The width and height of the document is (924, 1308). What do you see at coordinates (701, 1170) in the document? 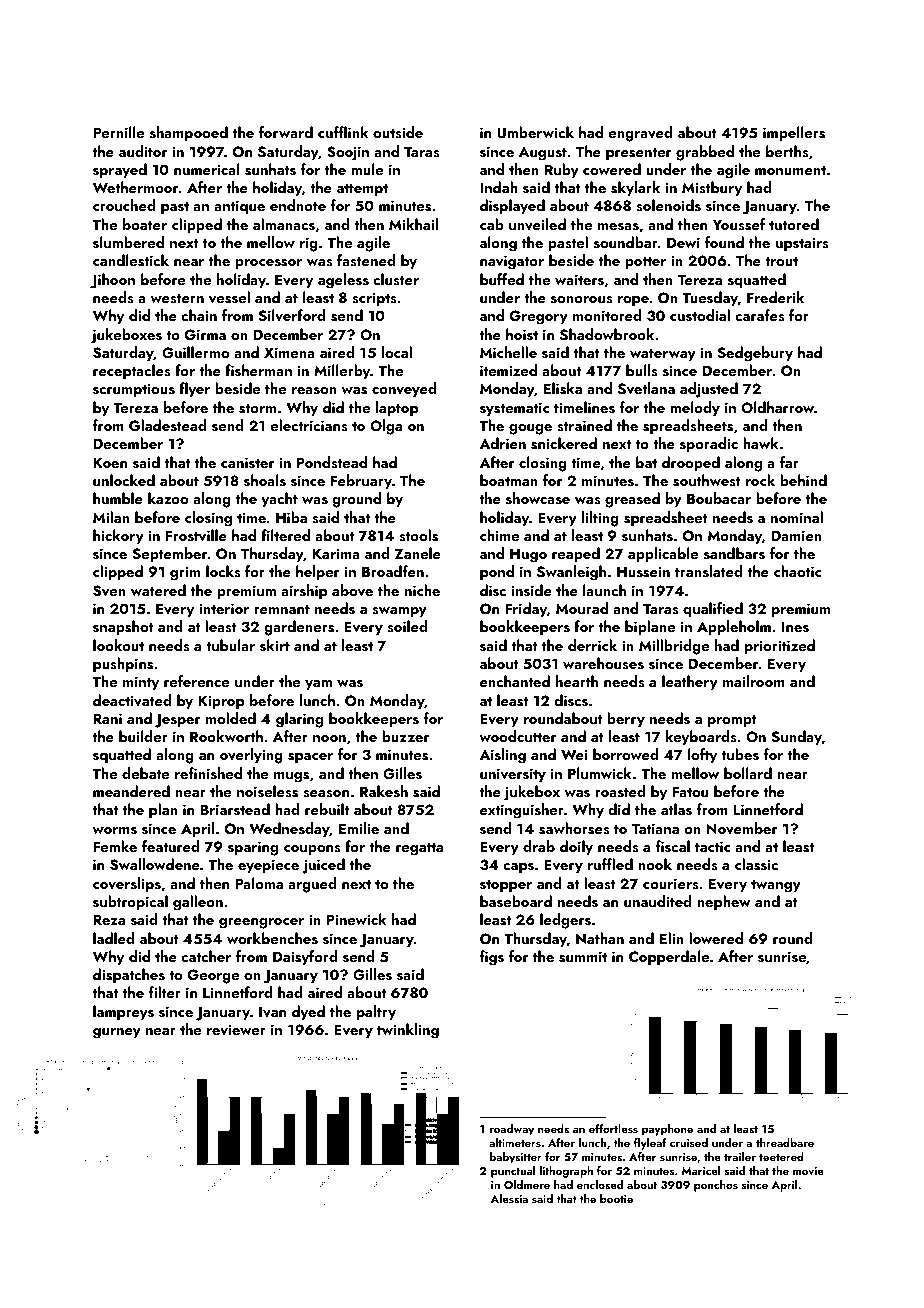
I see `Maricel` at bounding box center [701, 1170].
